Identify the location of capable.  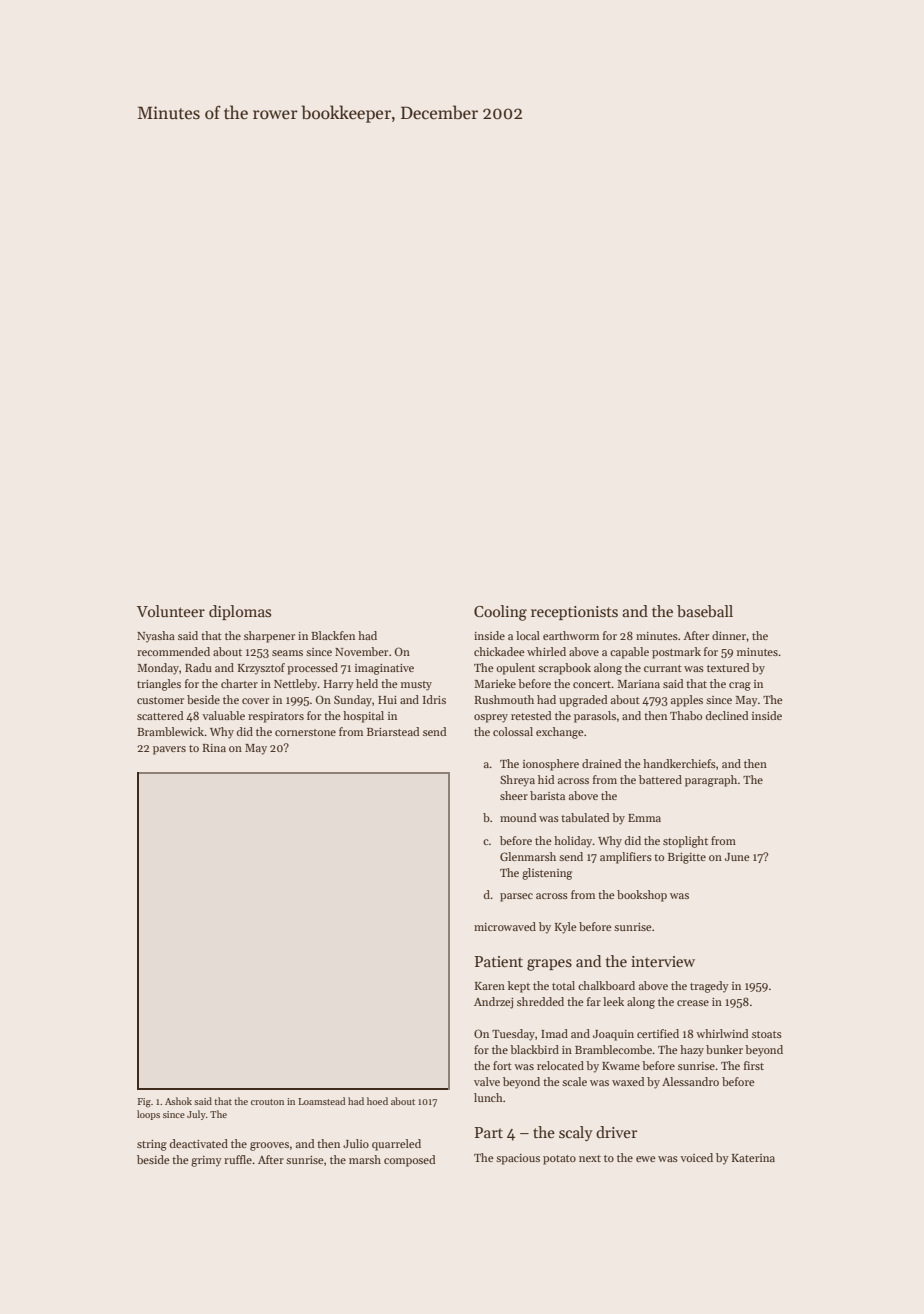
(629, 653).
